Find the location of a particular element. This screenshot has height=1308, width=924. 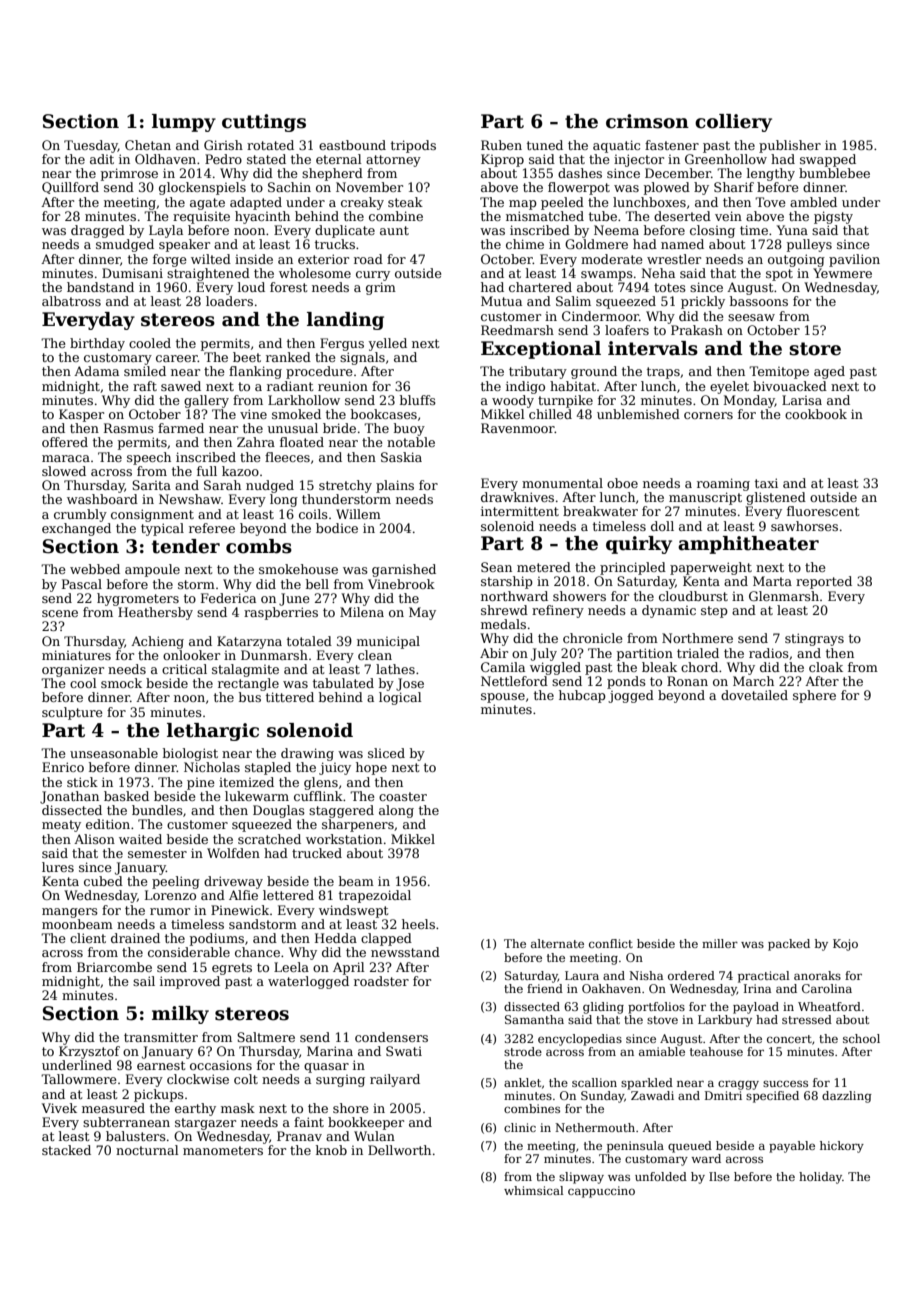

gallery is located at coordinates (206, 401).
